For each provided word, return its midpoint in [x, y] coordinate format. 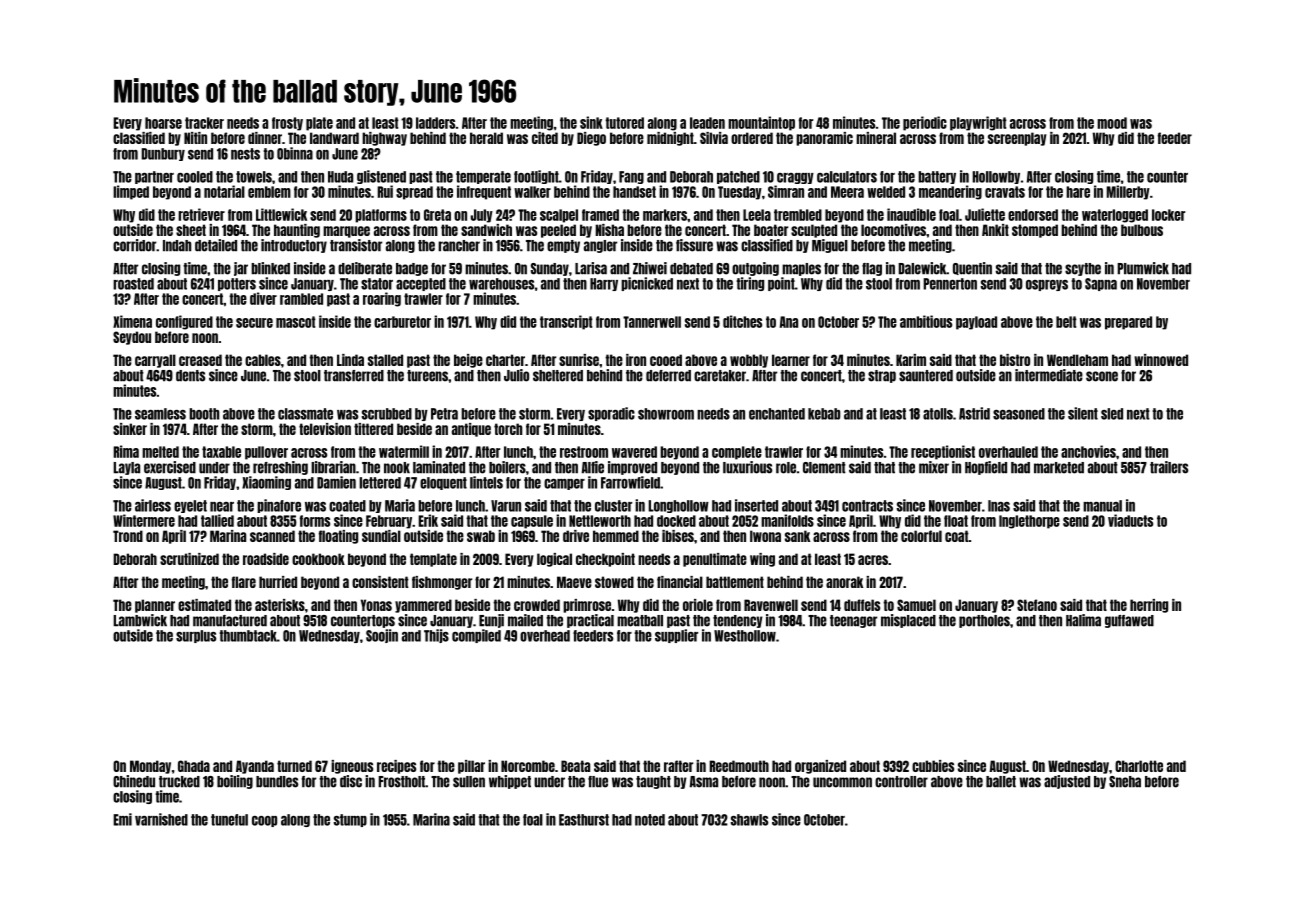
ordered [752, 138]
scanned [272, 536]
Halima [1083, 620]
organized [820, 767]
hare [1078, 192]
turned [294, 766]
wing [762, 560]
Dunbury [163, 154]
